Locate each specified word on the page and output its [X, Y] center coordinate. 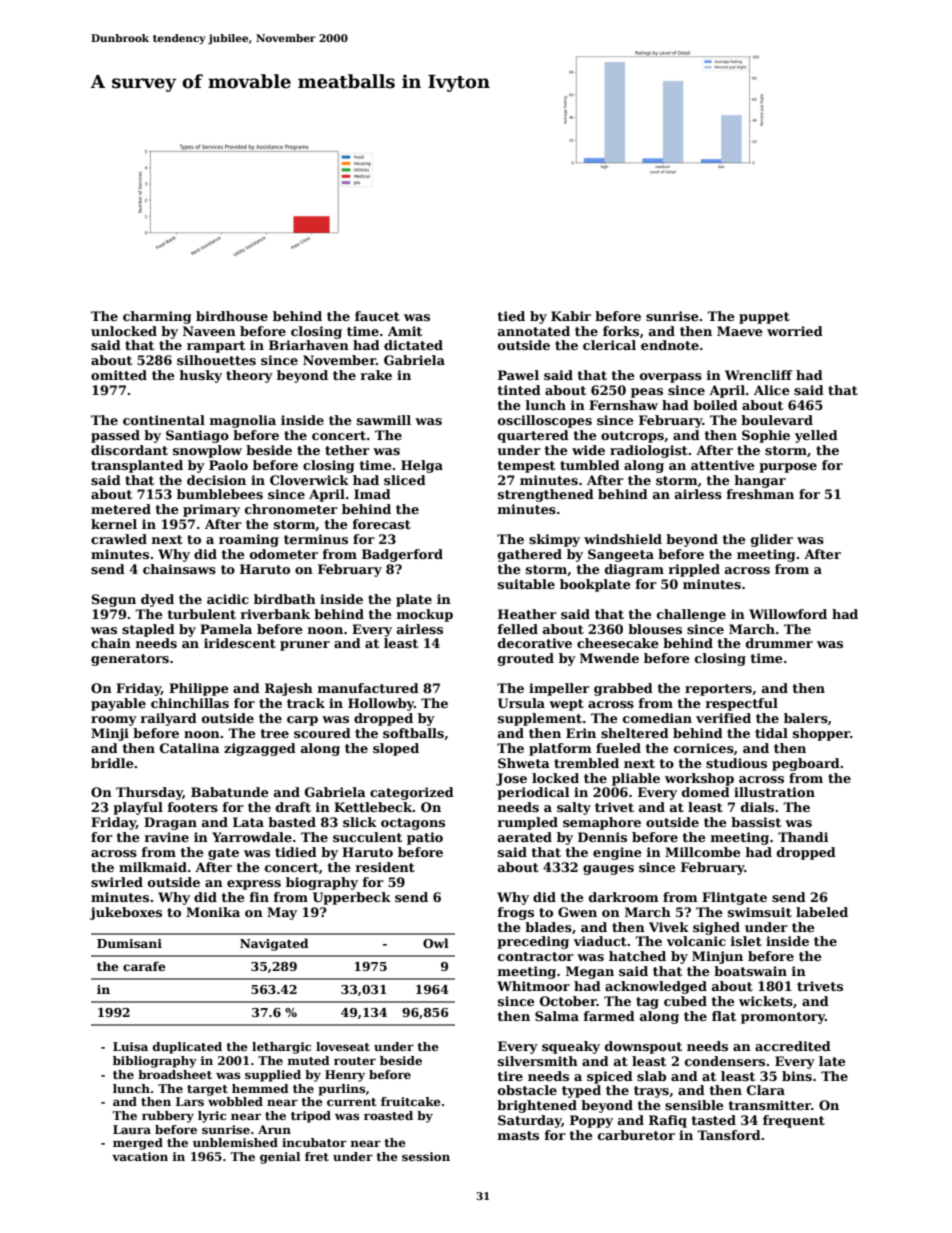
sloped [396, 749]
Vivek [669, 927]
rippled [694, 570]
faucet [377, 316]
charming [157, 317]
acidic [228, 599]
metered [121, 509]
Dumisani [129, 943]
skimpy [554, 540]
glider [772, 540]
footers [193, 807]
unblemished [235, 1142]
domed [706, 792]
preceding [533, 942]
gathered [530, 555]
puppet [764, 318]
